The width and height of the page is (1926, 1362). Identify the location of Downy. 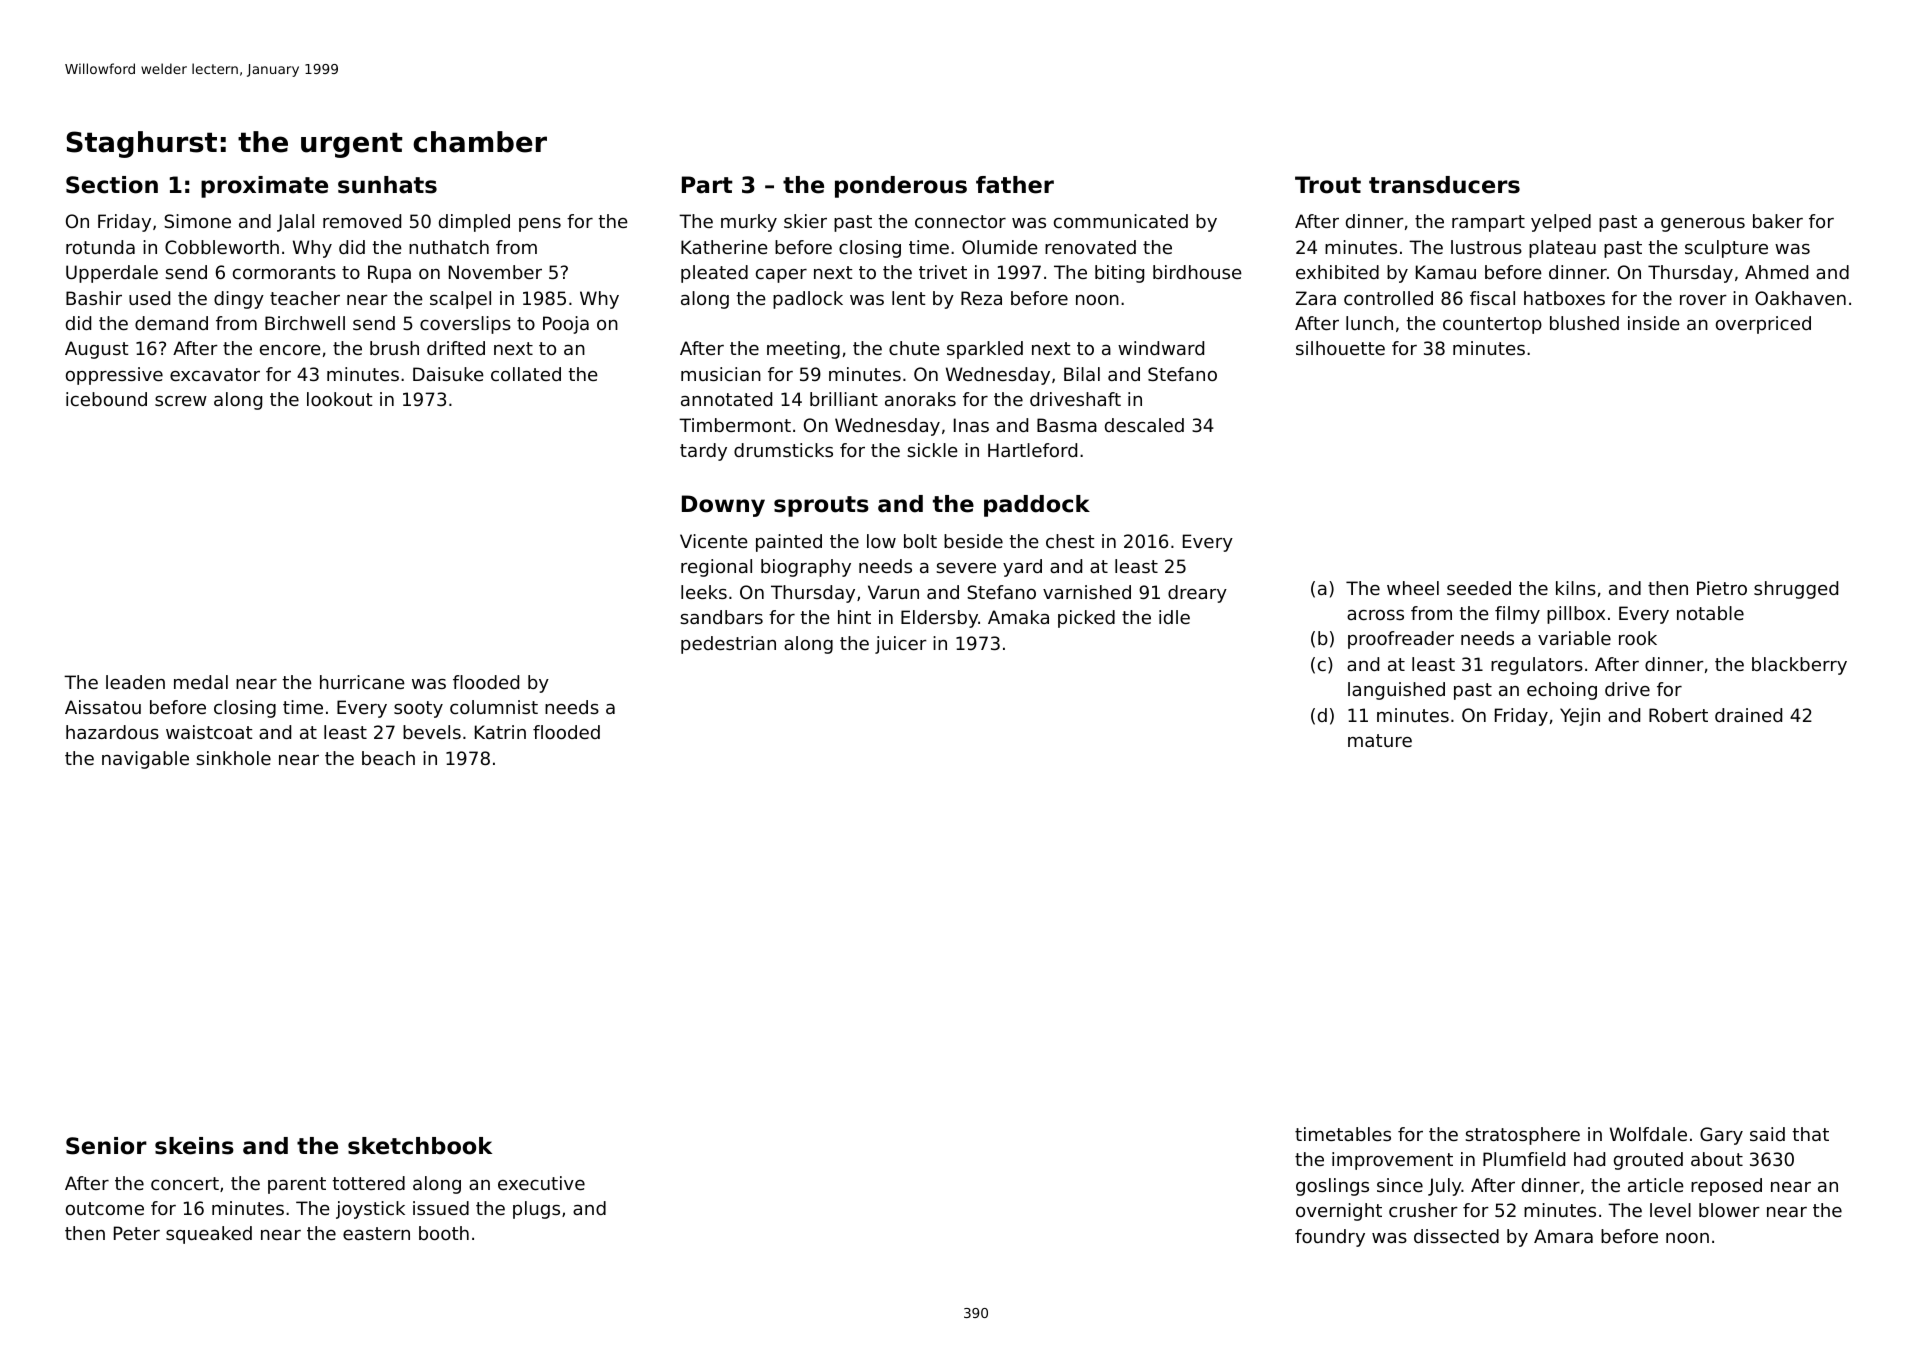
(723, 506).
